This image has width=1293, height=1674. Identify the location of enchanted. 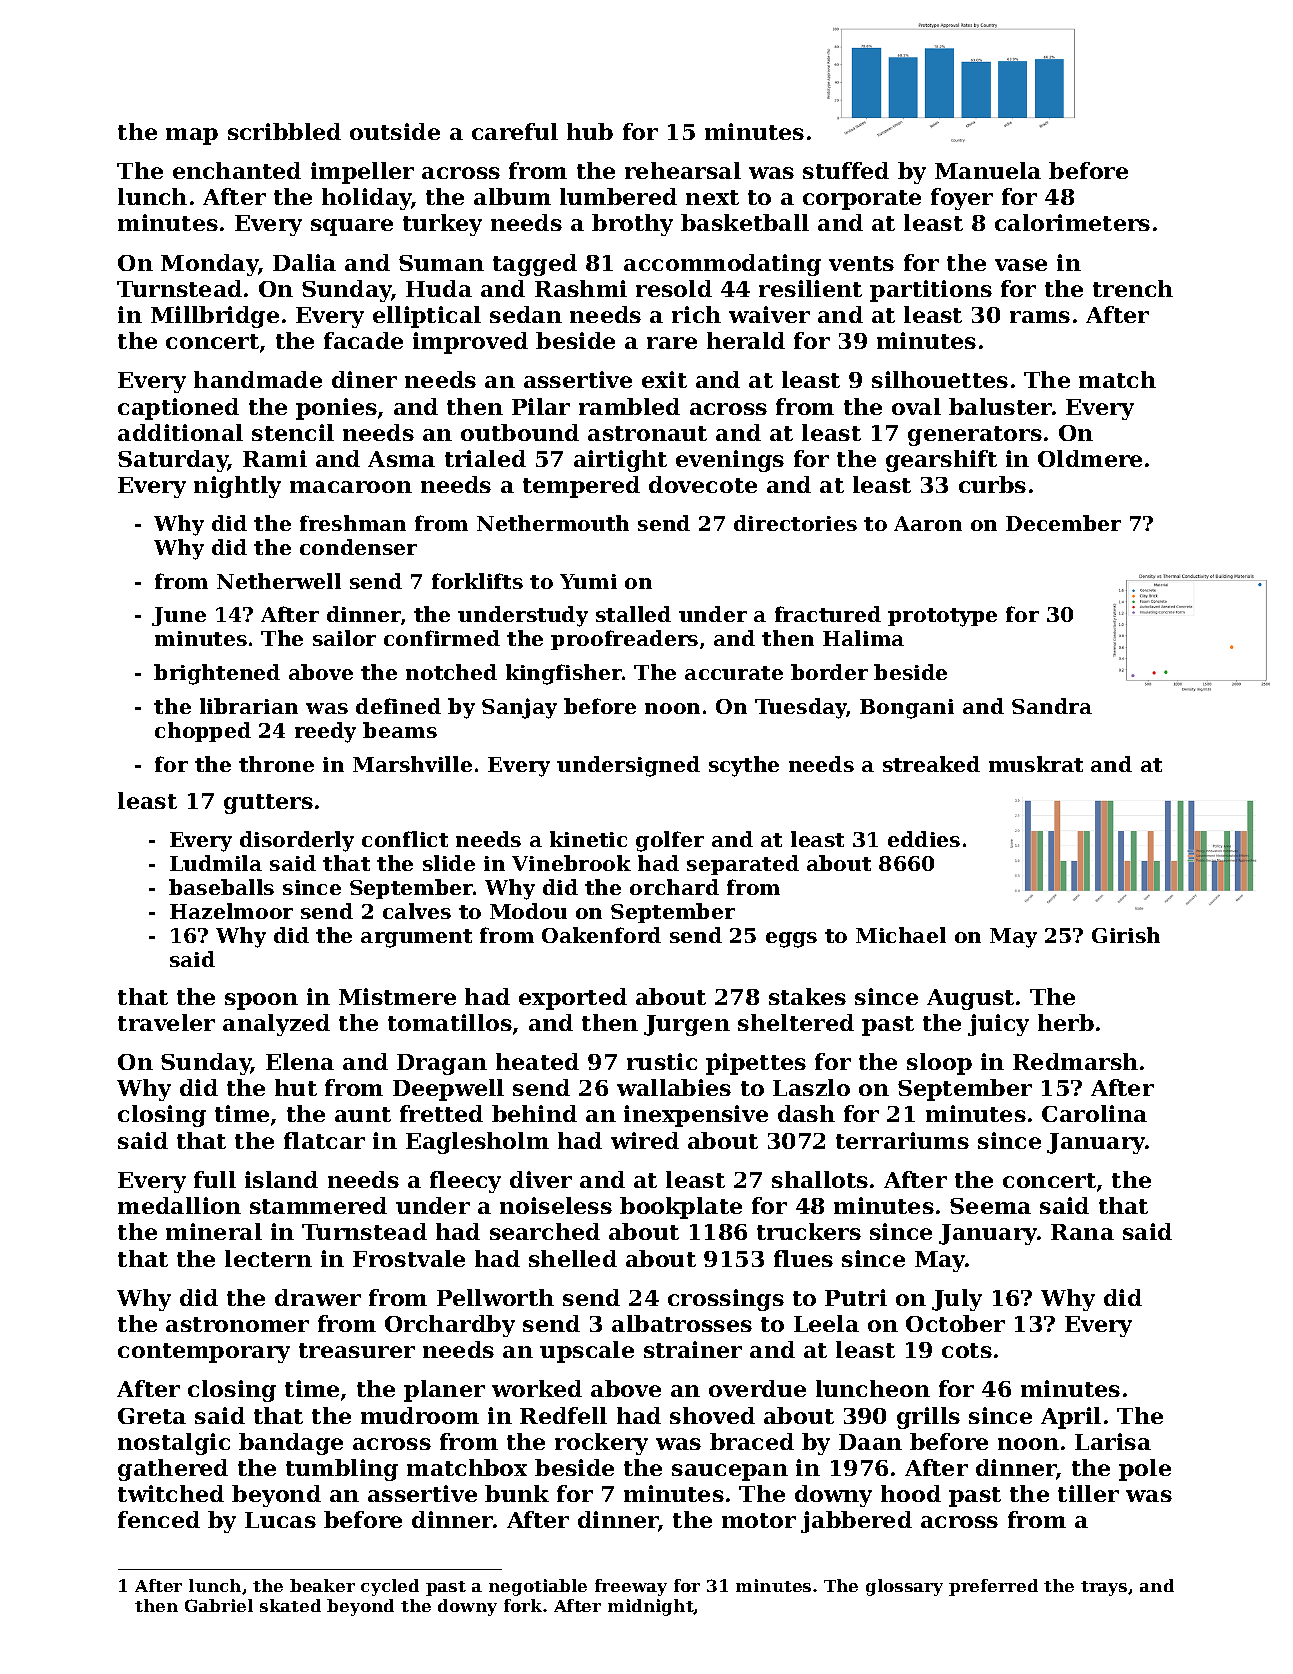
(237, 170).
